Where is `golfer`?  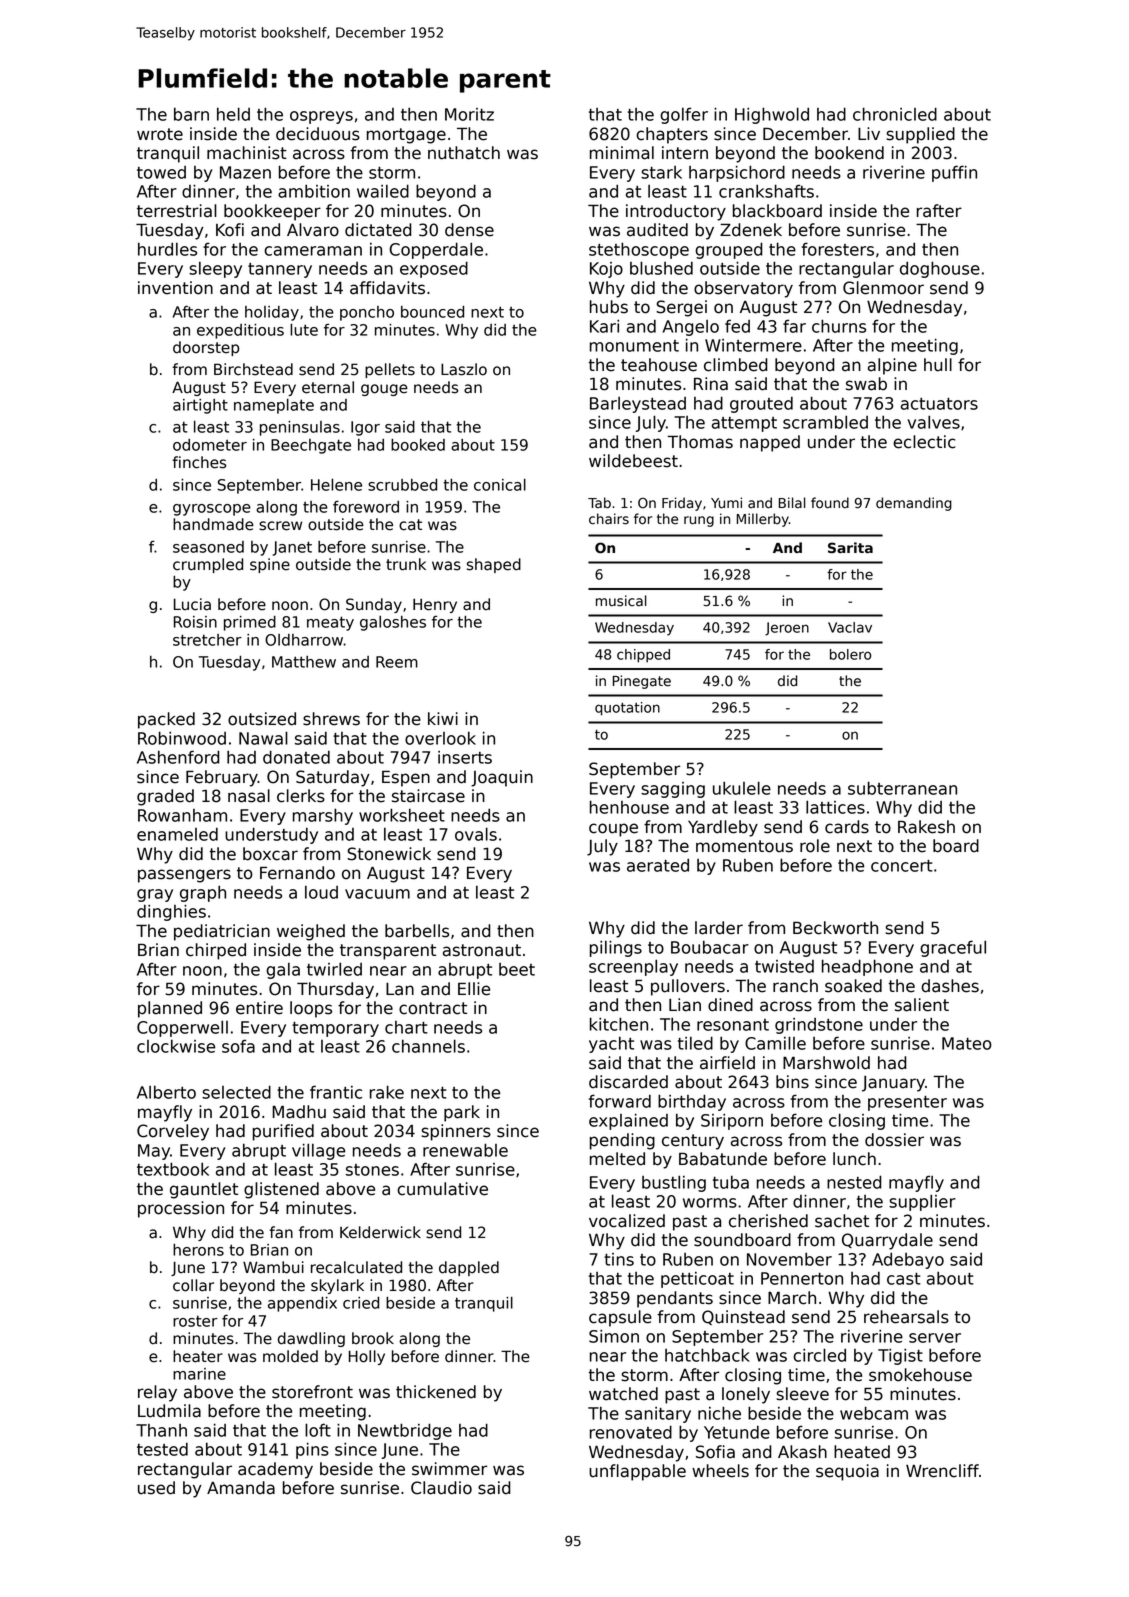
golfer is located at coordinates (684, 115).
